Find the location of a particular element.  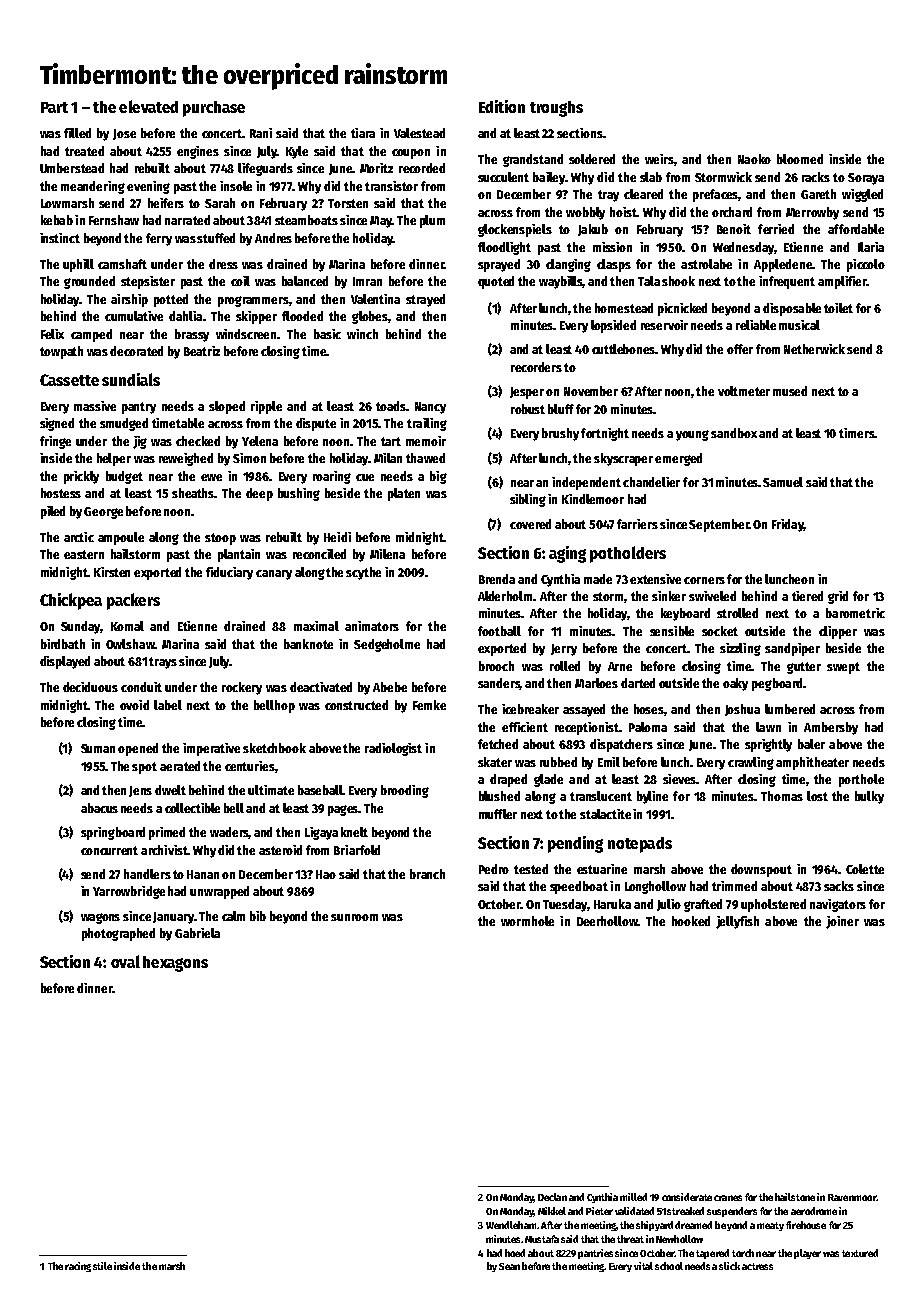

handlers is located at coordinates (147, 874).
